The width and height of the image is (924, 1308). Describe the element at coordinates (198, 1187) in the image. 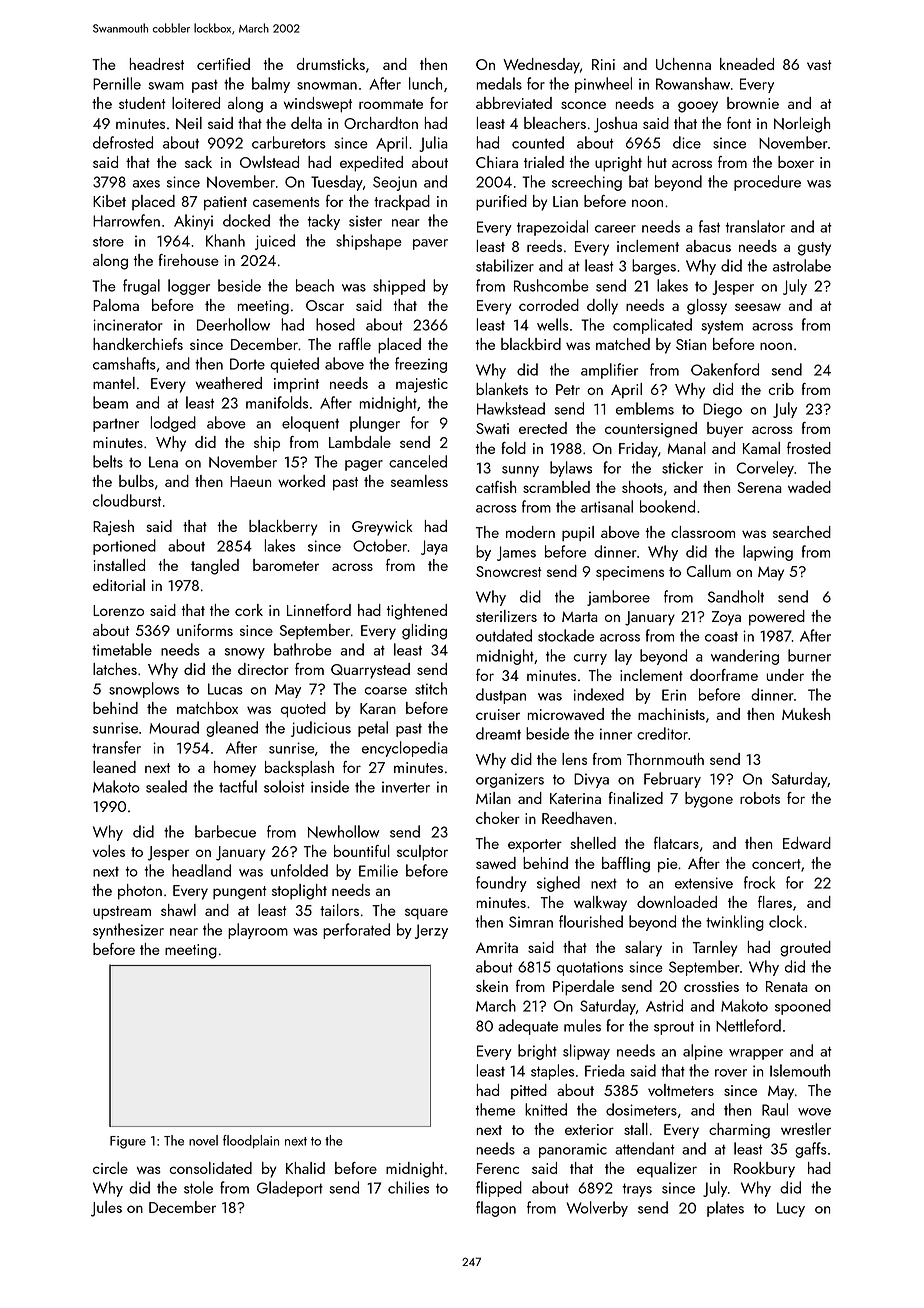

I see `stole` at that location.
